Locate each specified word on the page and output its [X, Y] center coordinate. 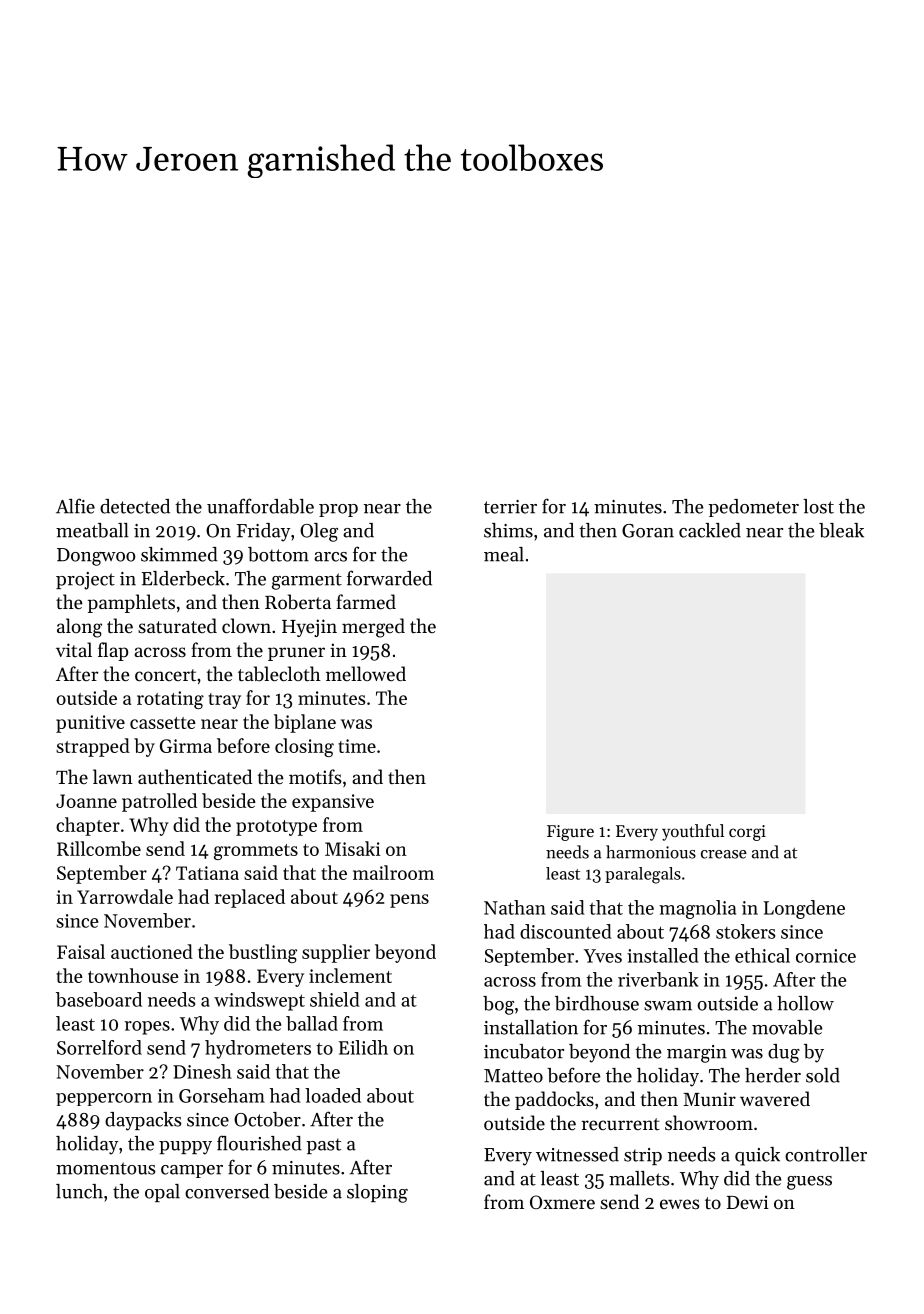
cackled [710, 530]
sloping [377, 1193]
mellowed [366, 673]
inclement [350, 975]
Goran [648, 531]
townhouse [133, 975]
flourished [259, 1143]
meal [504, 554]
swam [668, 1006]
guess [809, 1183]
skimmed [179, 554]
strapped [93, 747]
